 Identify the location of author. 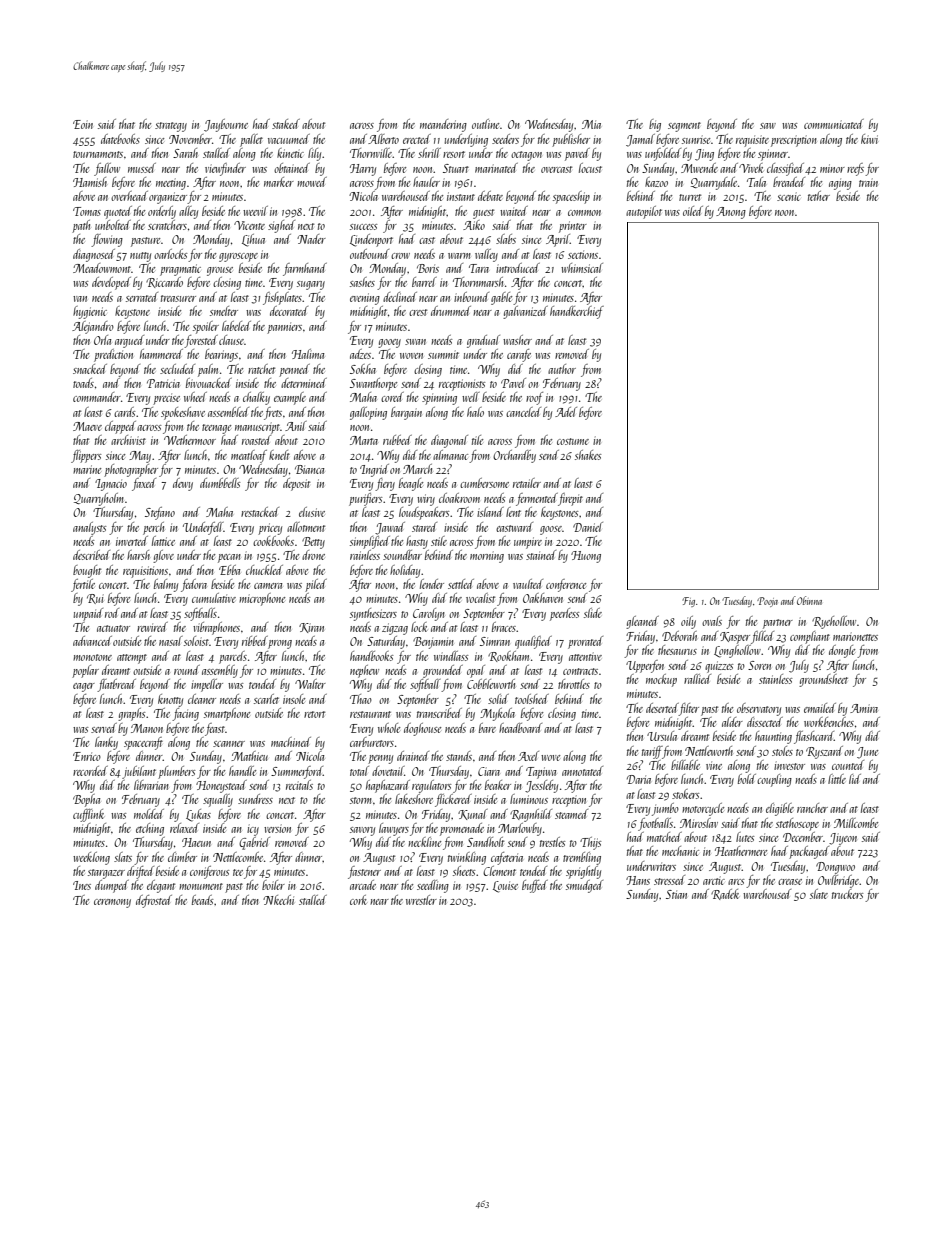
(562, 369).
